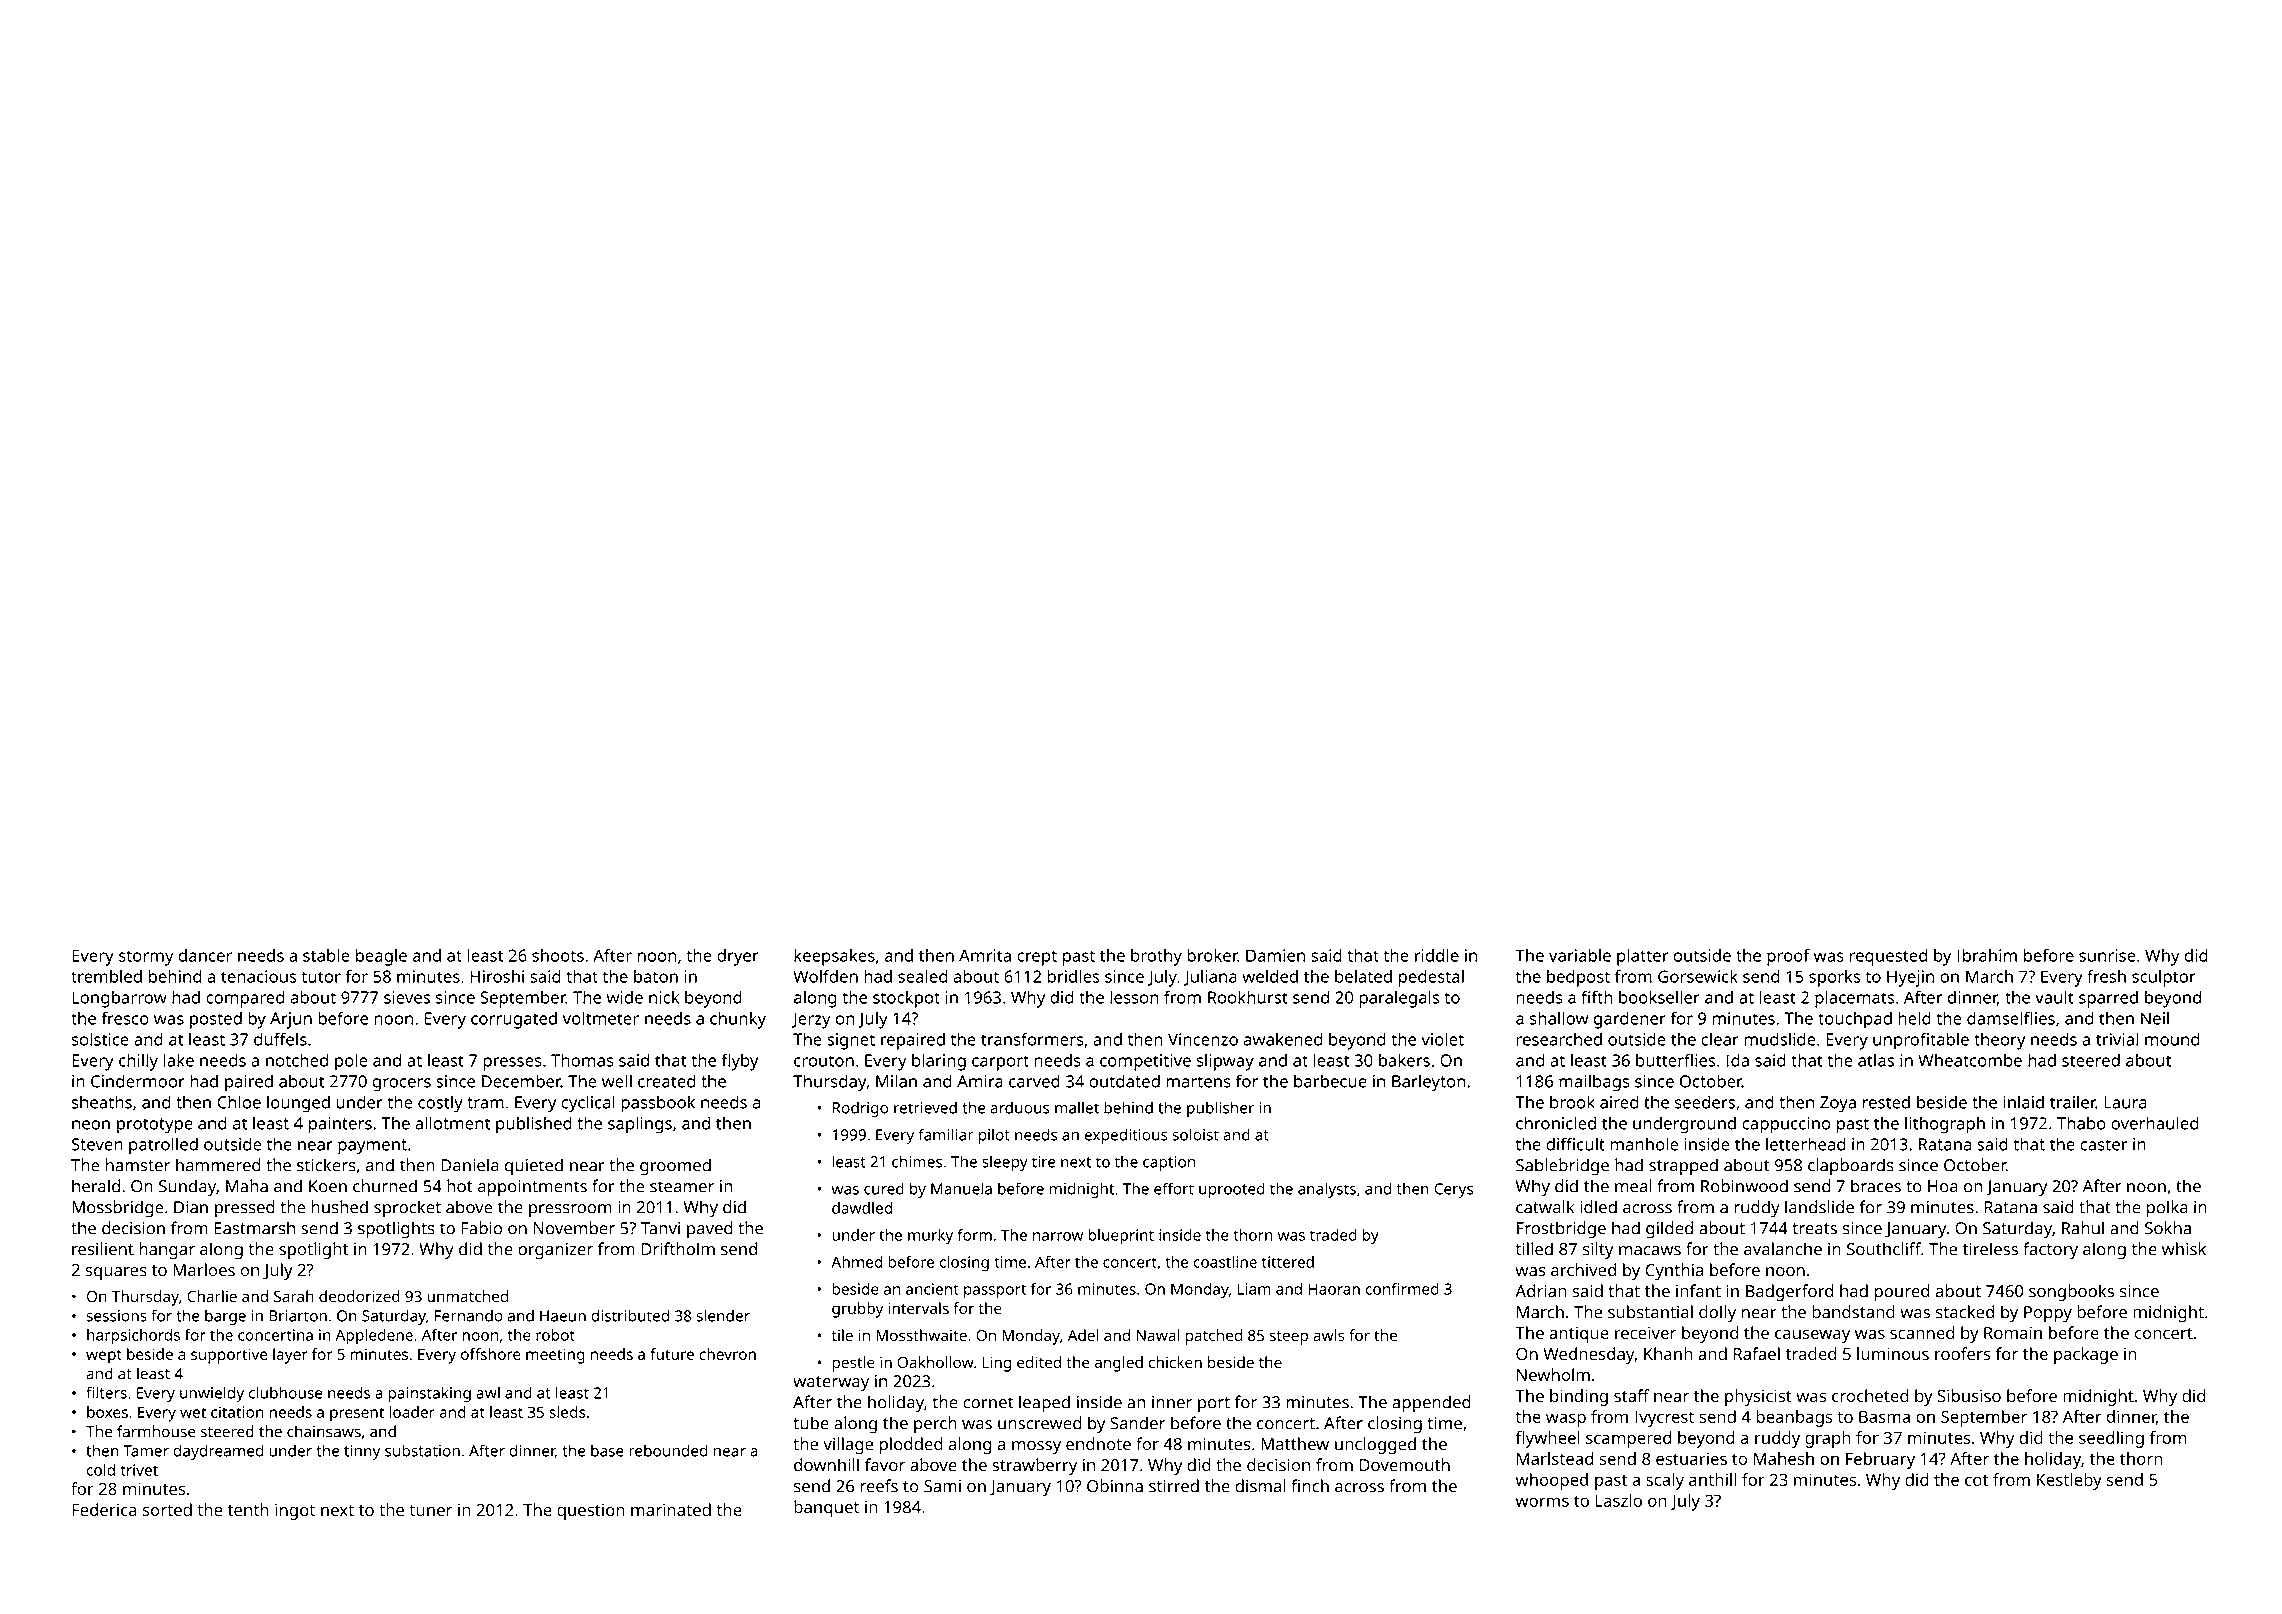  What do you see at coordinates (1943, 1186) in the screenshot?
I see `Hoa` at bounding box center [1943, 1186].
